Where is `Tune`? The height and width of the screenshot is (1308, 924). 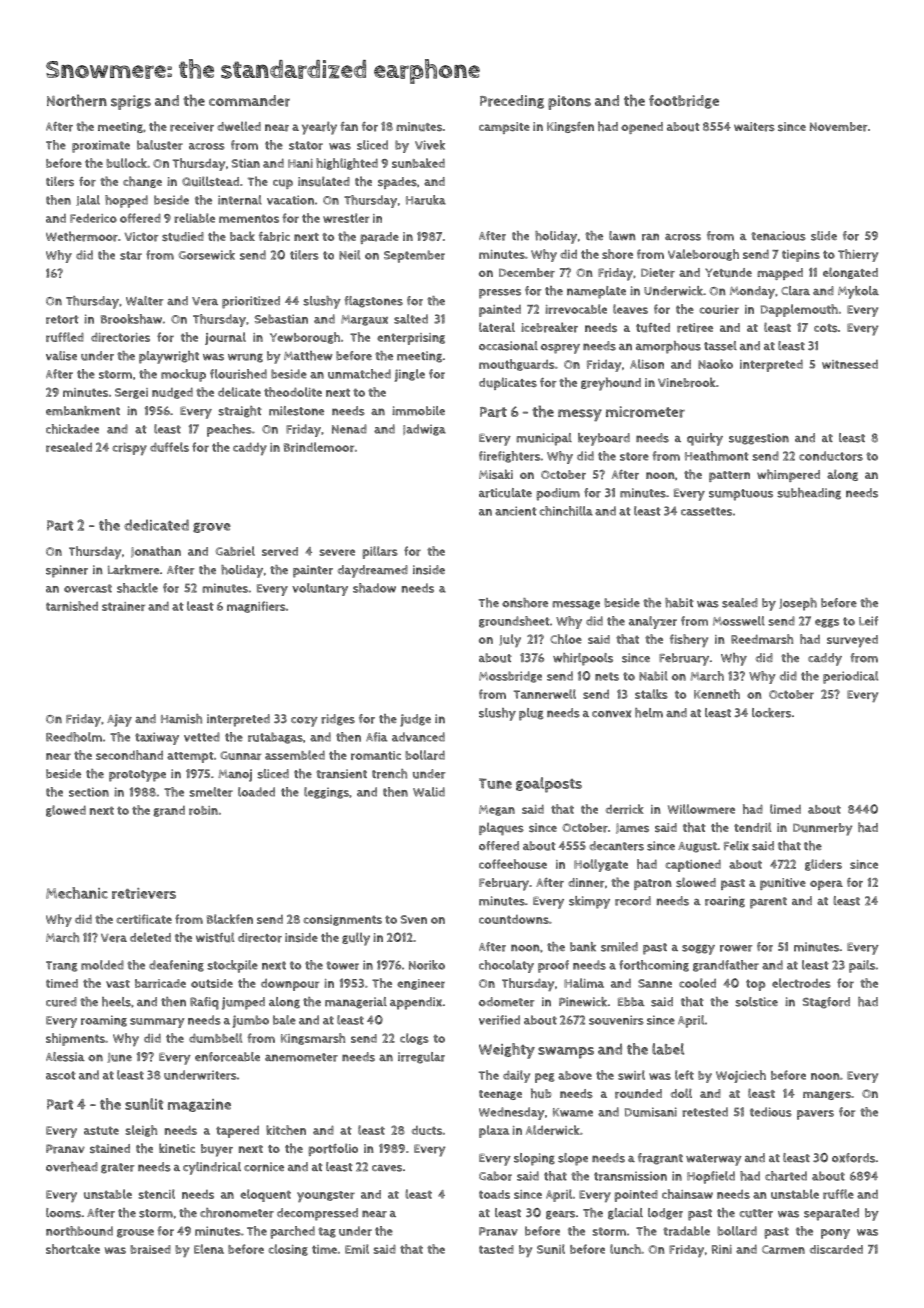
Tune is located at coordinates (495, 783).
